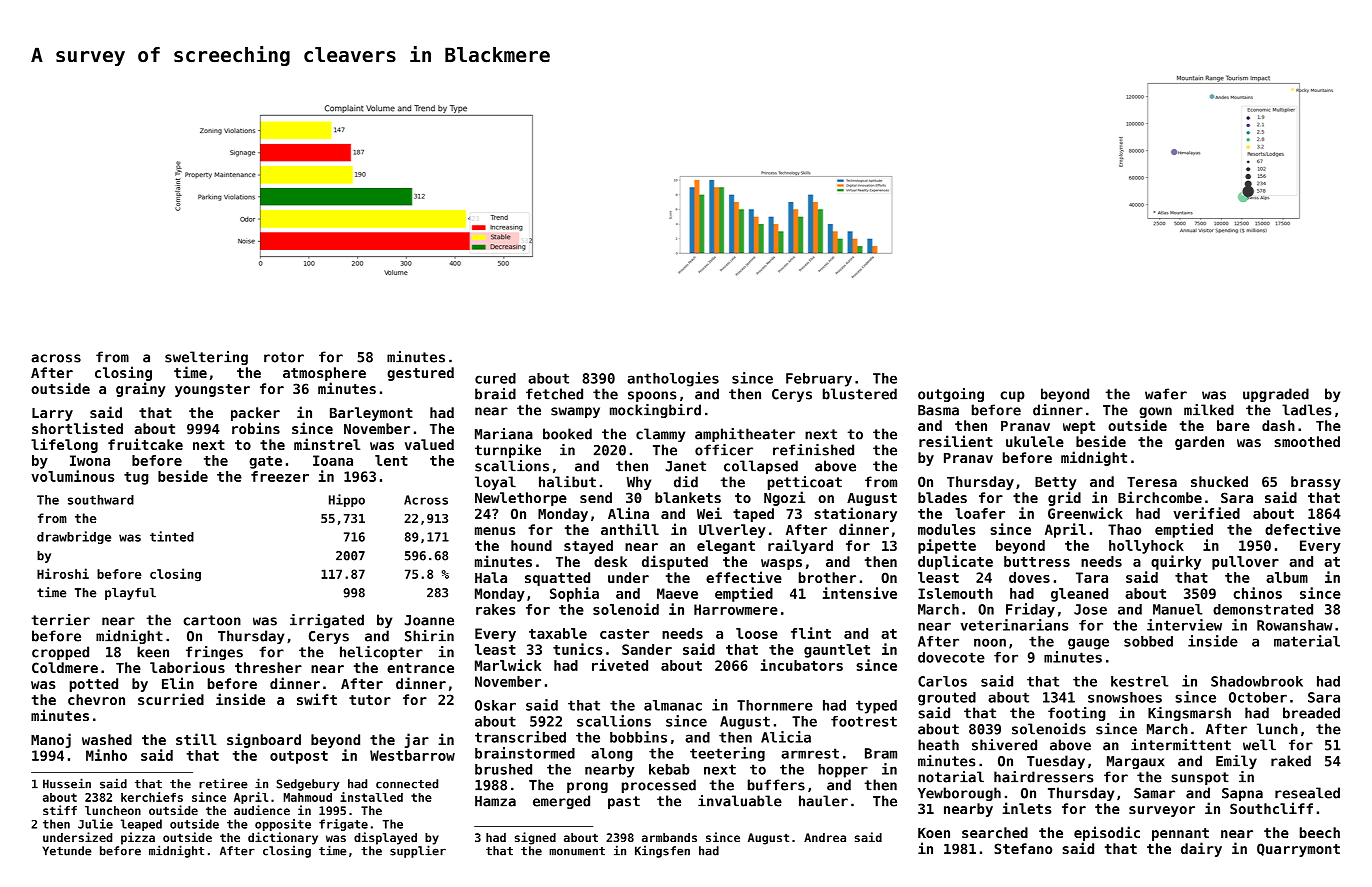 The width and height of the page is (1372, 887). What do you see at coordinates (980, 513) in the page?
I see `loafer` at bounding box center [980, 513].
